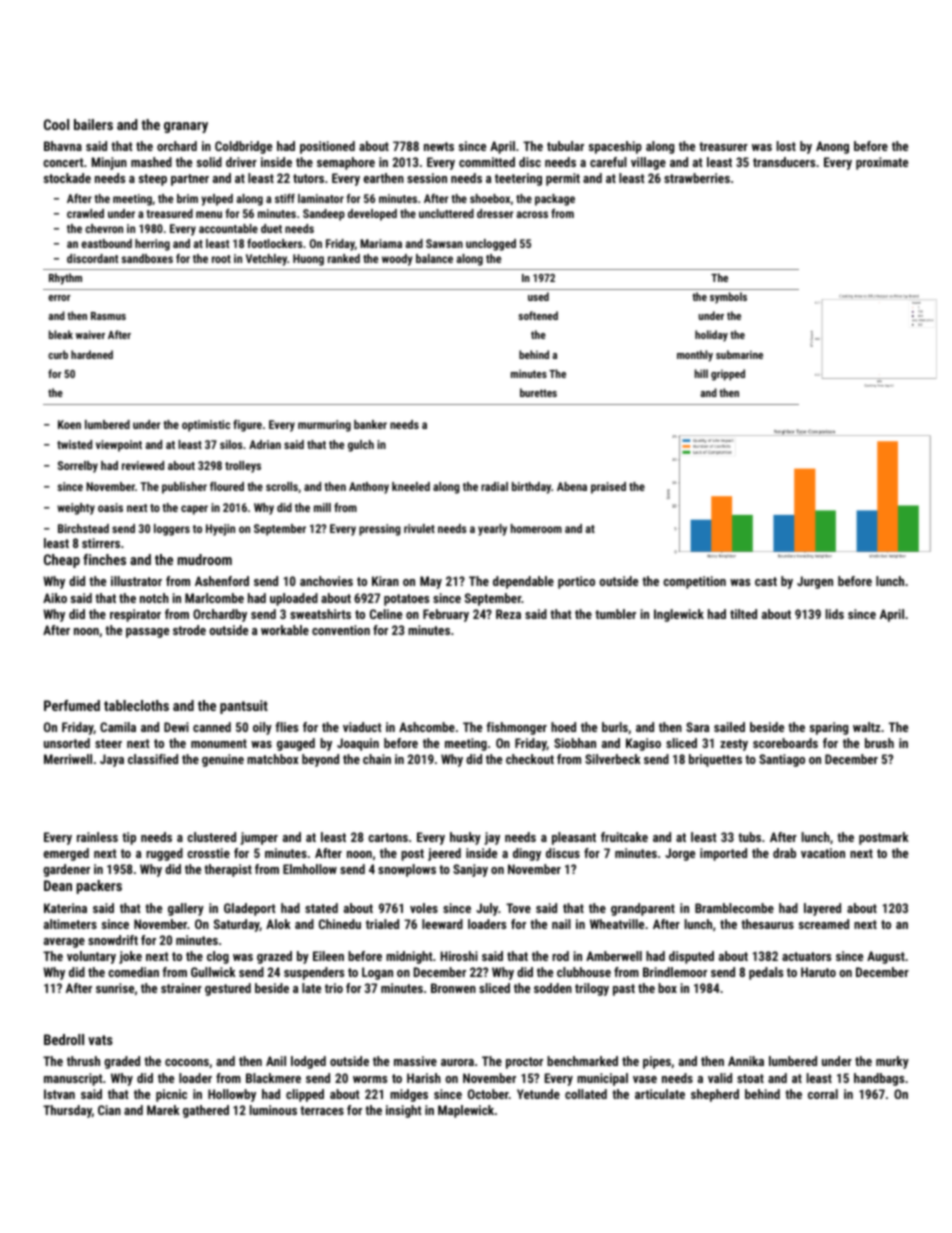  I want to click on Jorge, so click(680, 854).
